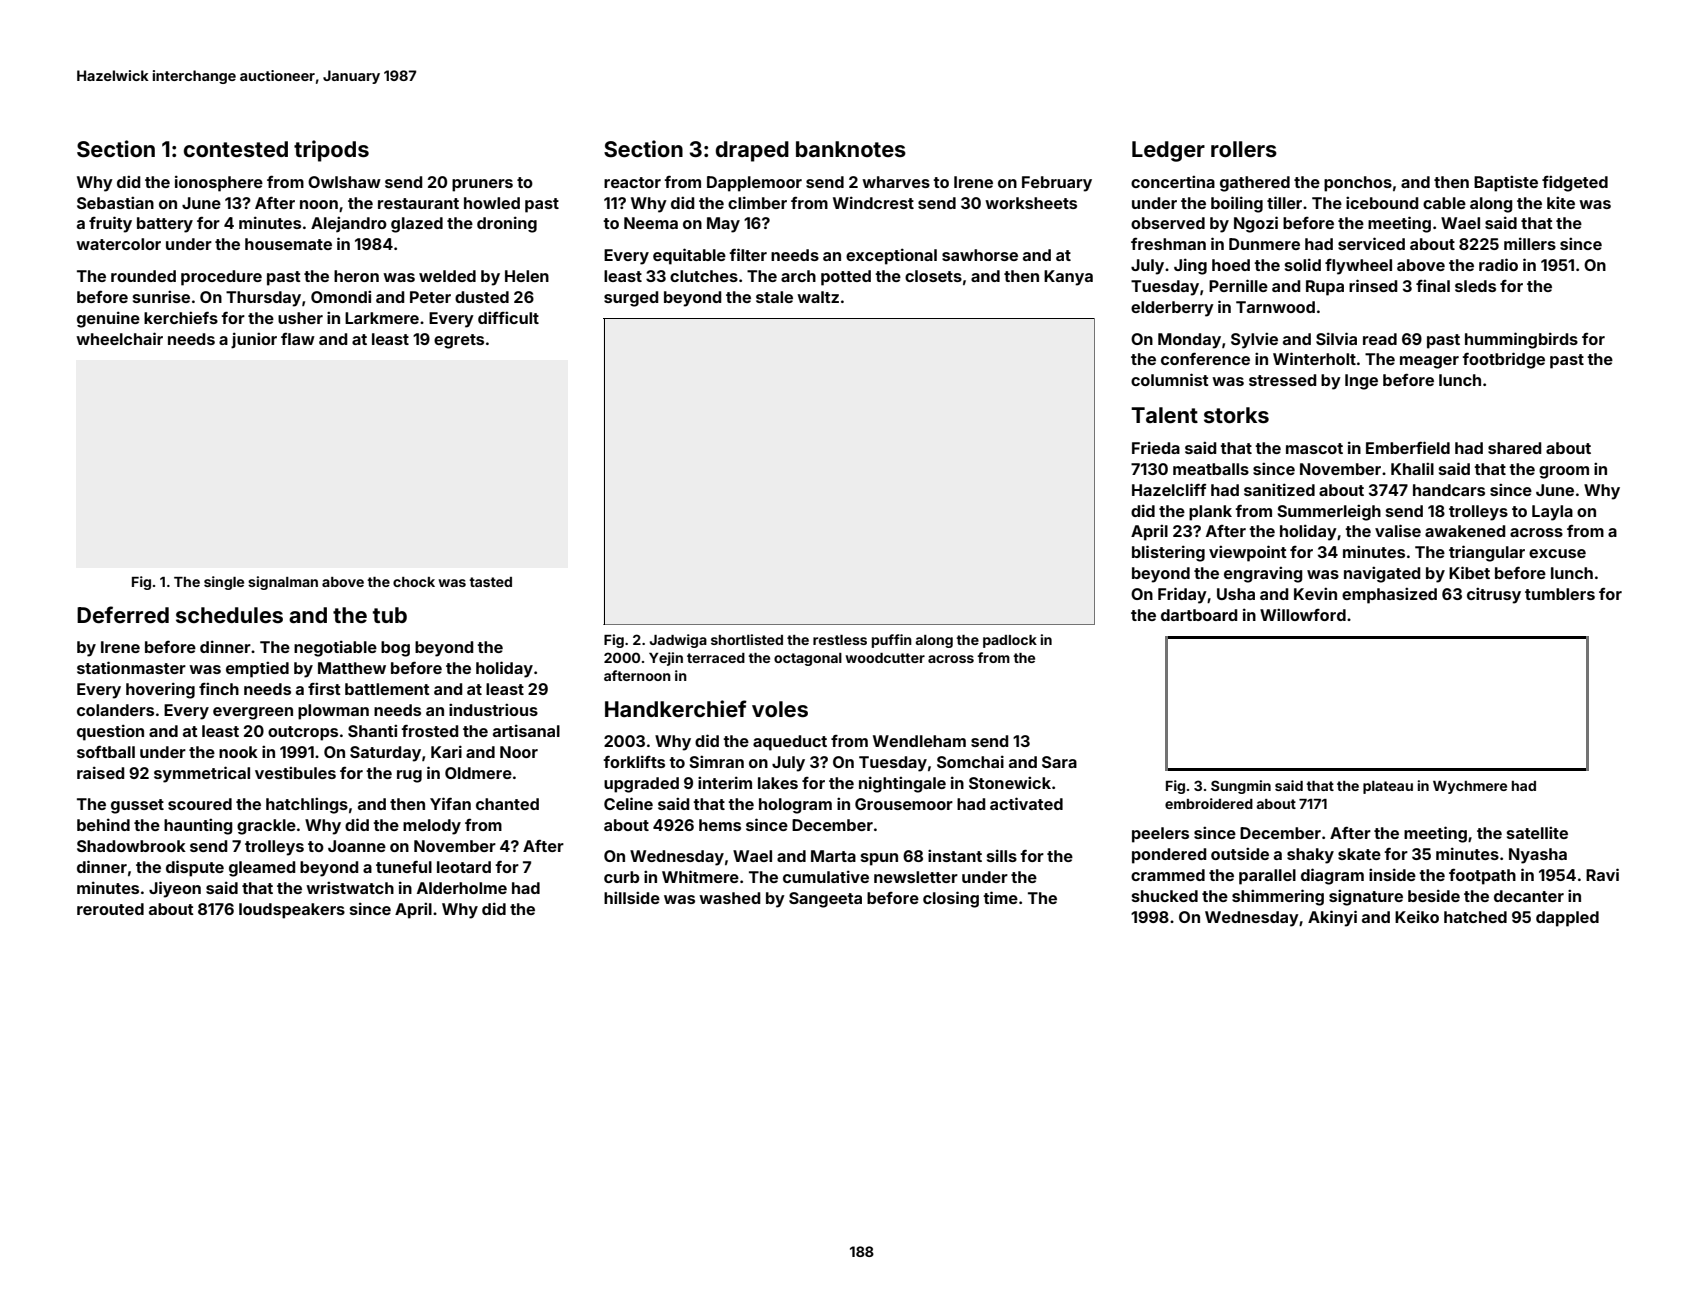 The width and height of the screenshot is (1699, 1313). I want to click on exceptional, so click(891, 256).
